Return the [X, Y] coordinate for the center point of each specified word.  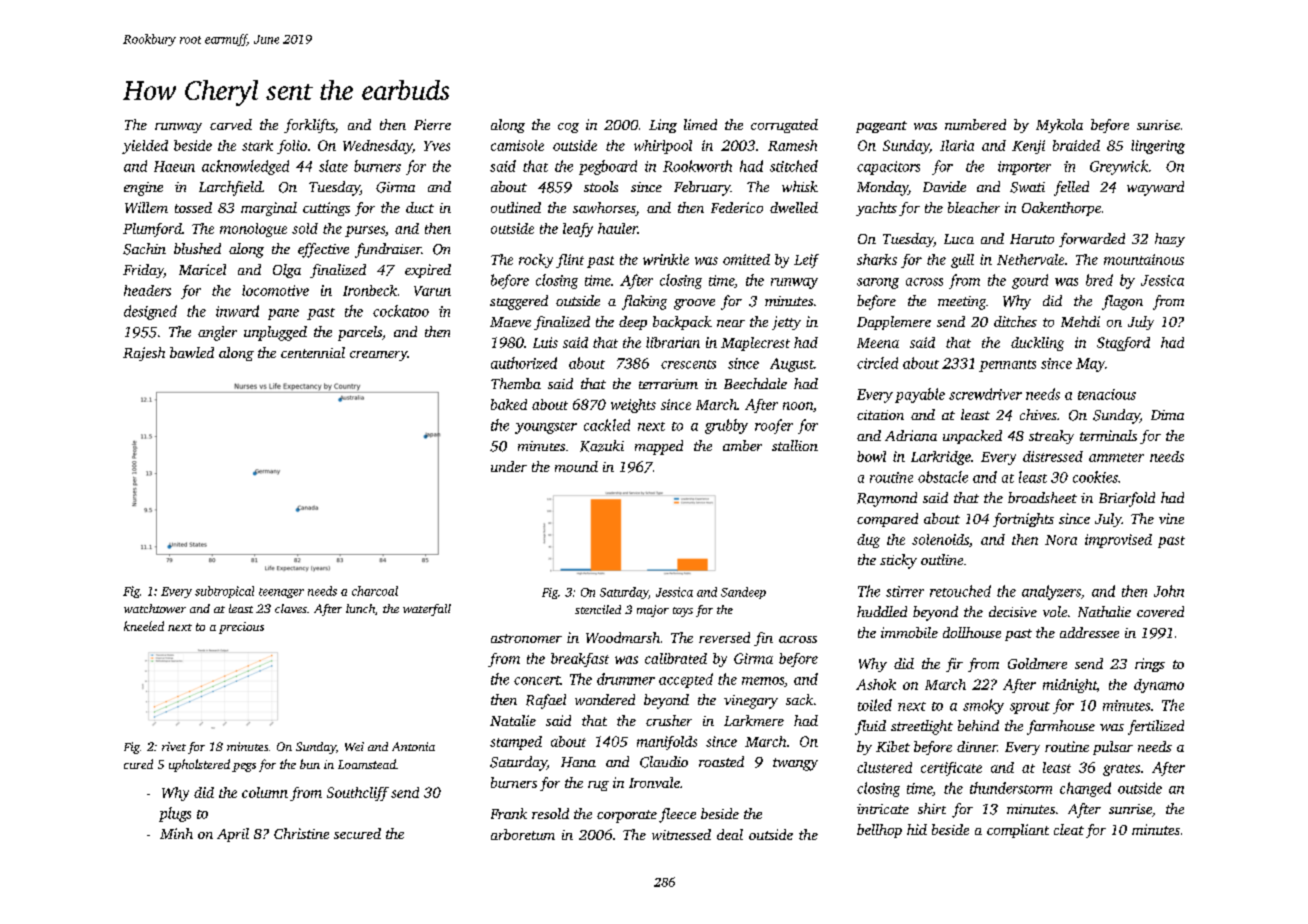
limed [700, 124]
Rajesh [144, 354]
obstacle [943, 477]
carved [231, 124]
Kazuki [602, 446]
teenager [281, 593]
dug [868, 541]
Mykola [1059, 126]
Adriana [911, 435]
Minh [176, 833]
